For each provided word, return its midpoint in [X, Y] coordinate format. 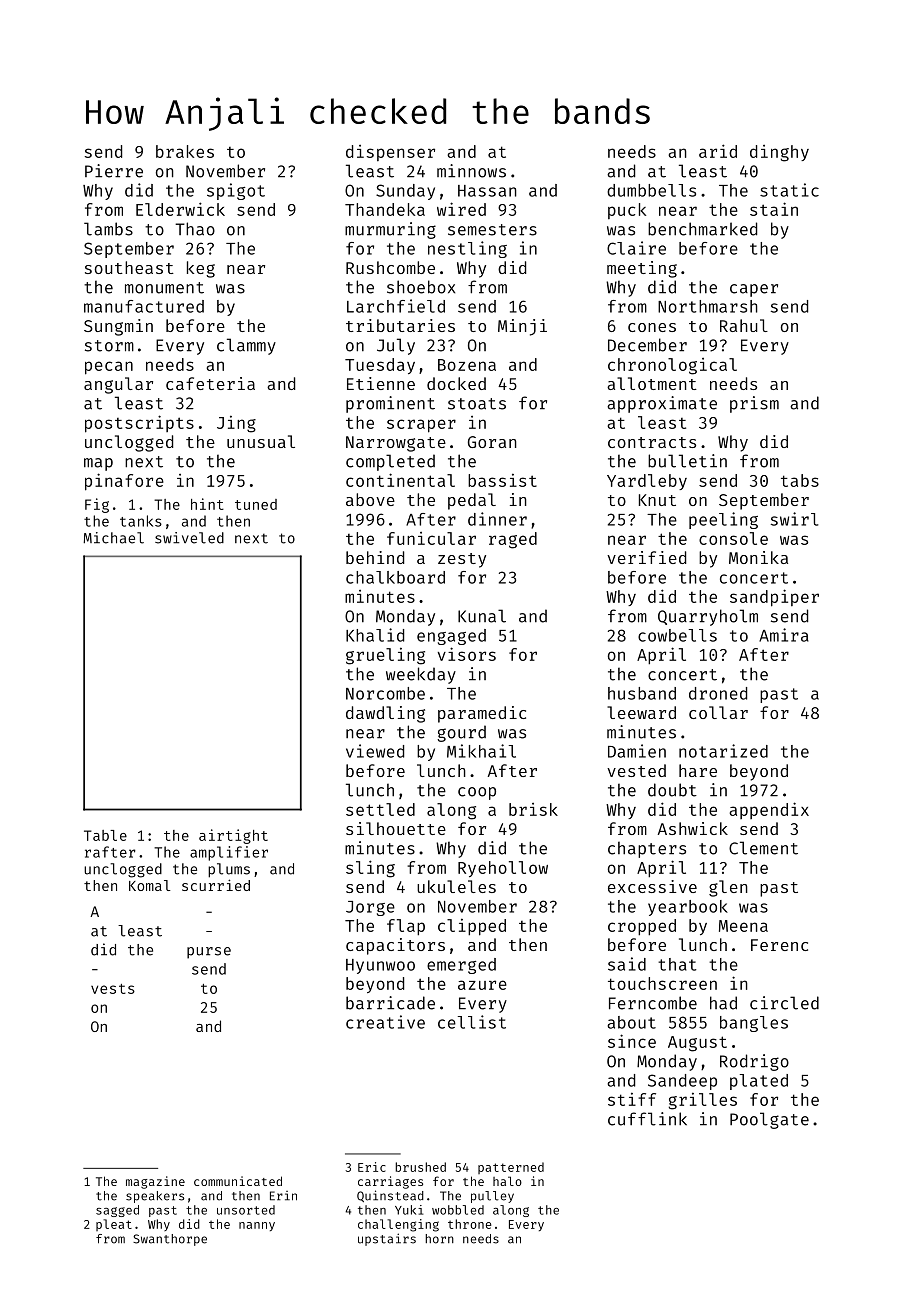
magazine [155, 1182]
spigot [236, 191]
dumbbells [651, 190]
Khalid [375, 635]
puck [627, 211]
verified [646, 557]
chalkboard [395, 577]
